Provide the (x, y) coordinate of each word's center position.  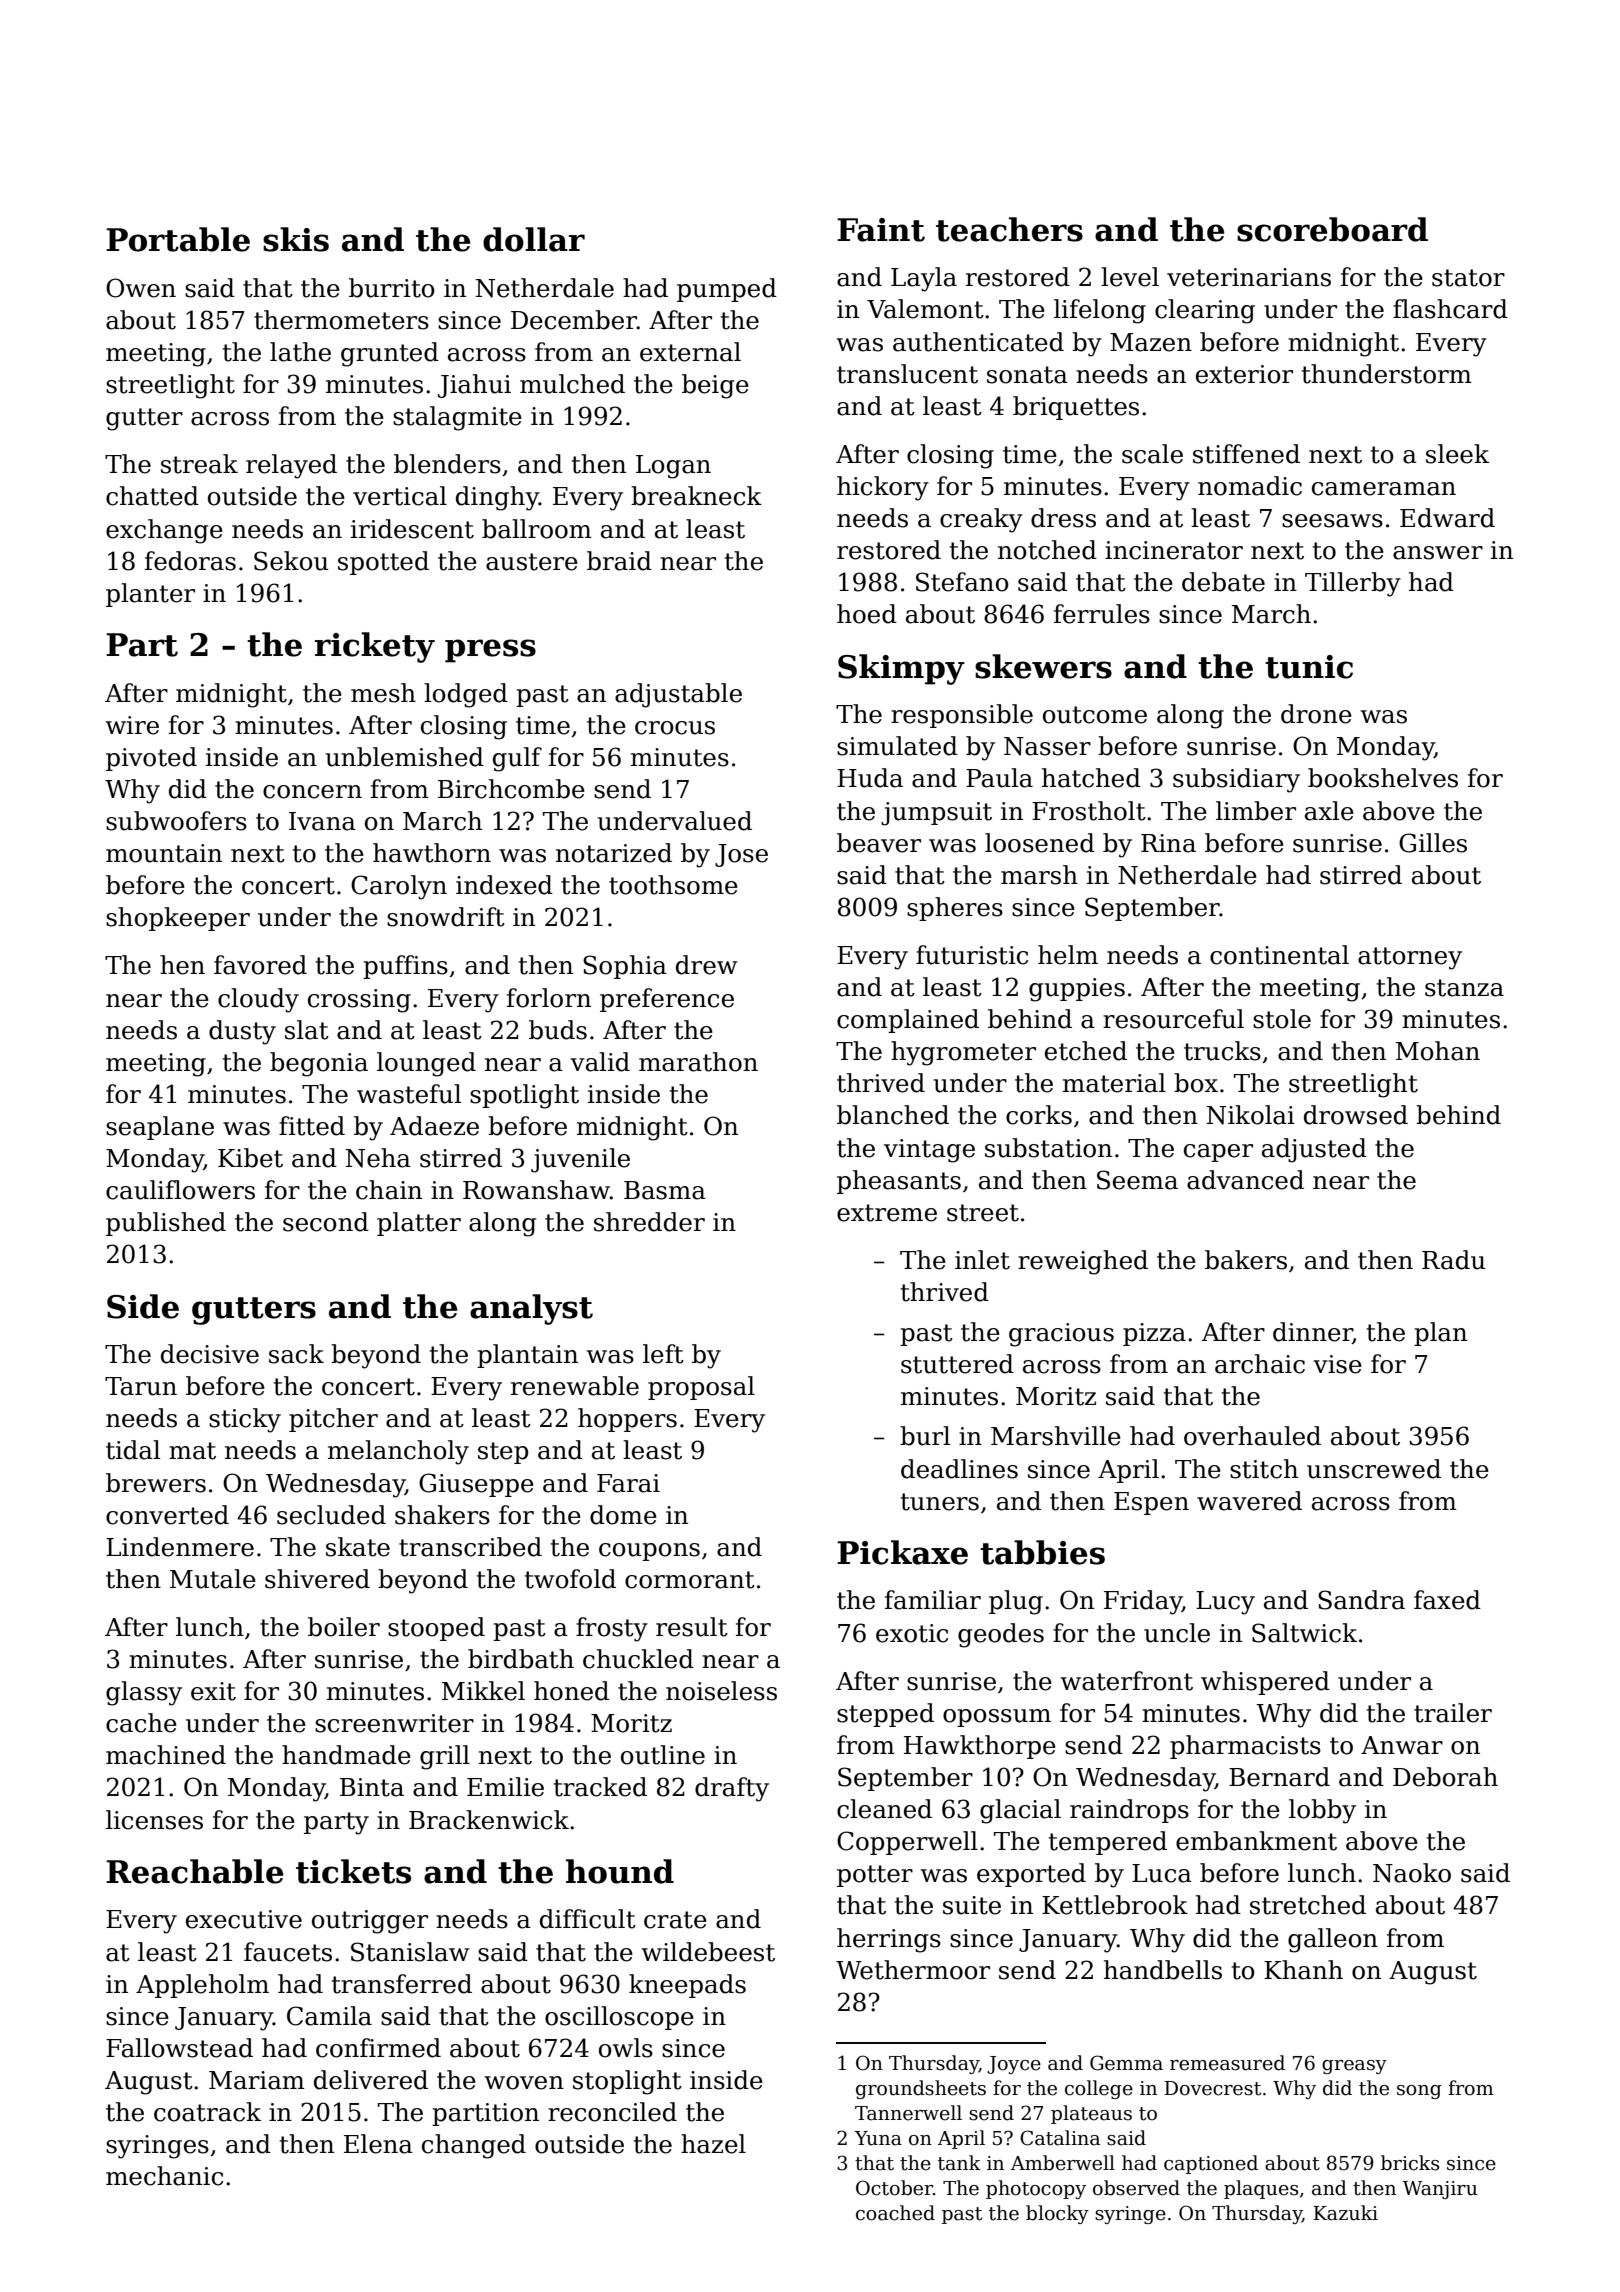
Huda (870, 778)
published (166, 1224)
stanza (1464, 988)
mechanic (164, 2176)
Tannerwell (908, 2113)
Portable (178, 239)
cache (141, 1723)
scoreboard (1332, 229)
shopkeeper (178, 919)
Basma (665, 1190)
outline (663, 1755)
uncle (1177, 1633)
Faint (881, 230)
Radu (1454, 1260)
